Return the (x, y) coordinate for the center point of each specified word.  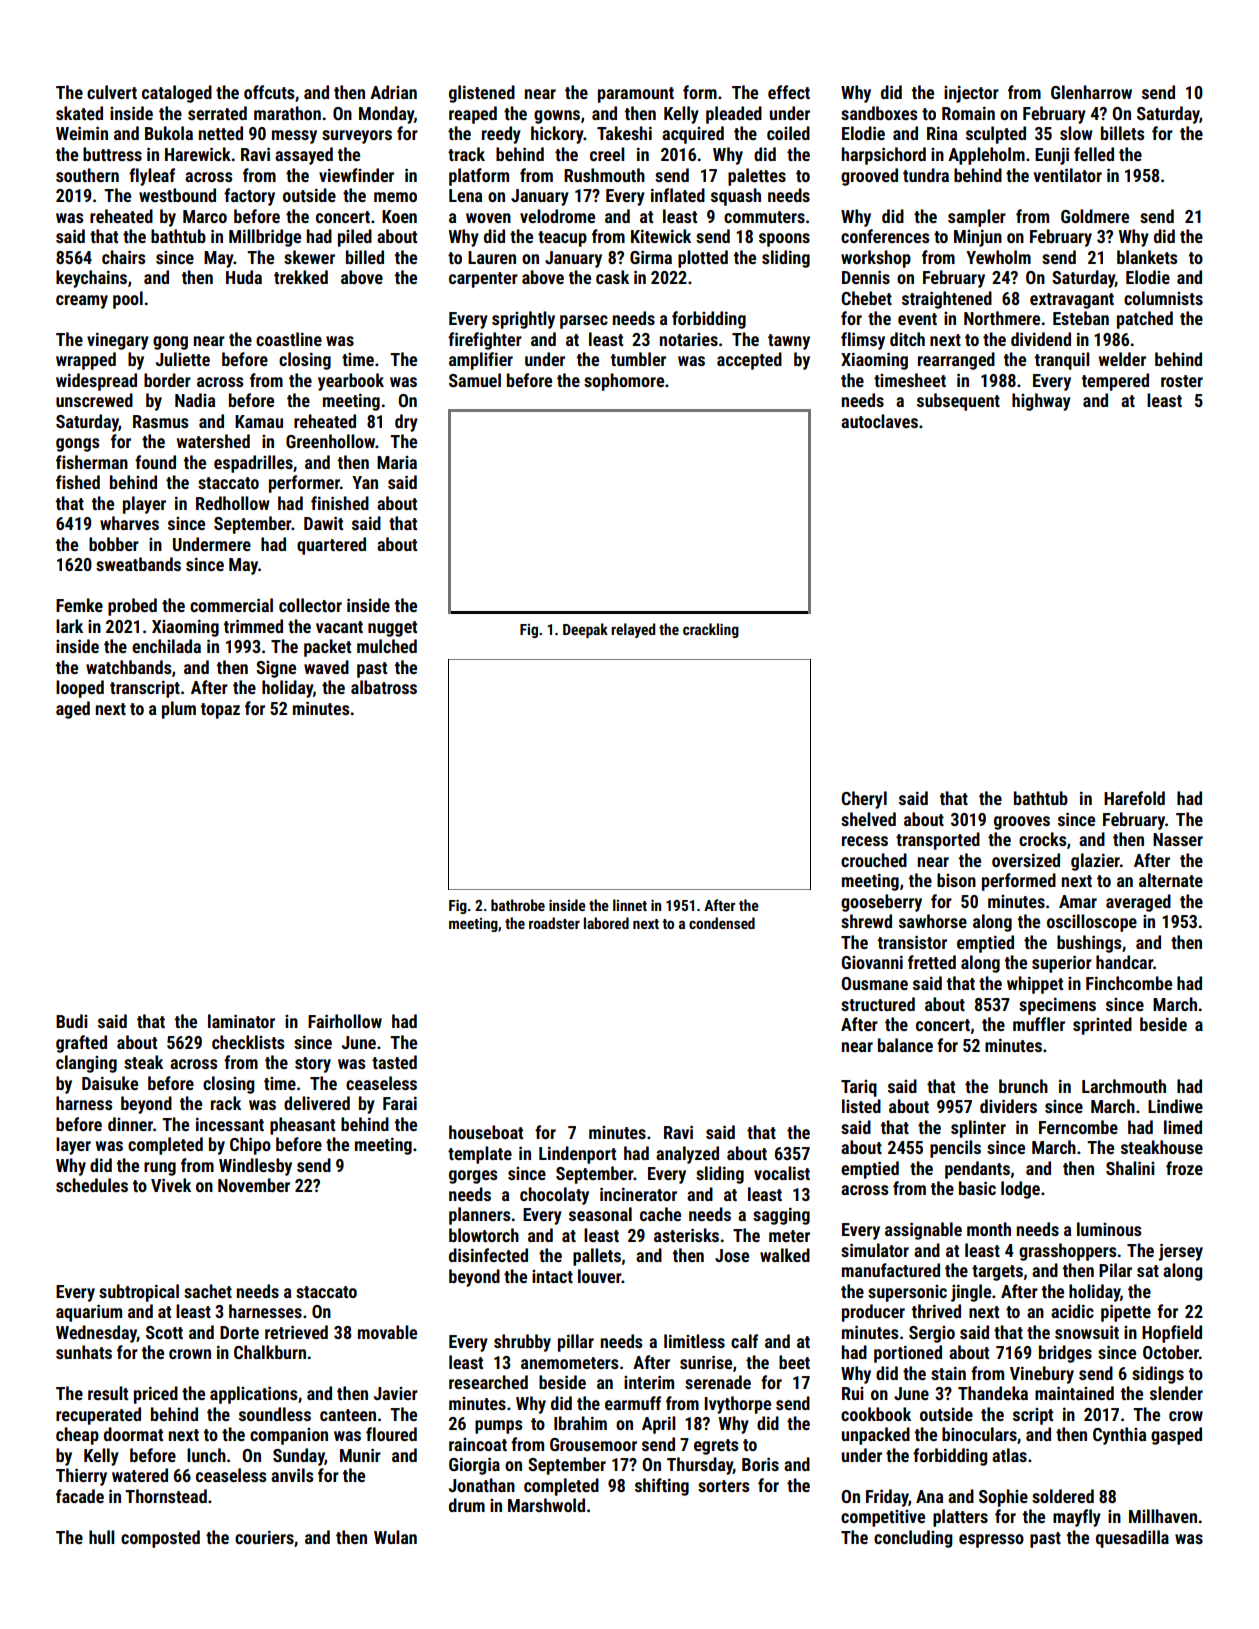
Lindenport (577, 1155)
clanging (86, 1064)
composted (160, 1539)
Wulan (395, 1537)
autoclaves (879, 421)
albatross (384, 687)
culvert (112, 92)
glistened (482, 94)
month (989, 1229)
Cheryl (864, 800)
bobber (114, 544)
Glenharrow (1091, 92)
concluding (913, 1539)
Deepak (585, 630)
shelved (868, 819)
